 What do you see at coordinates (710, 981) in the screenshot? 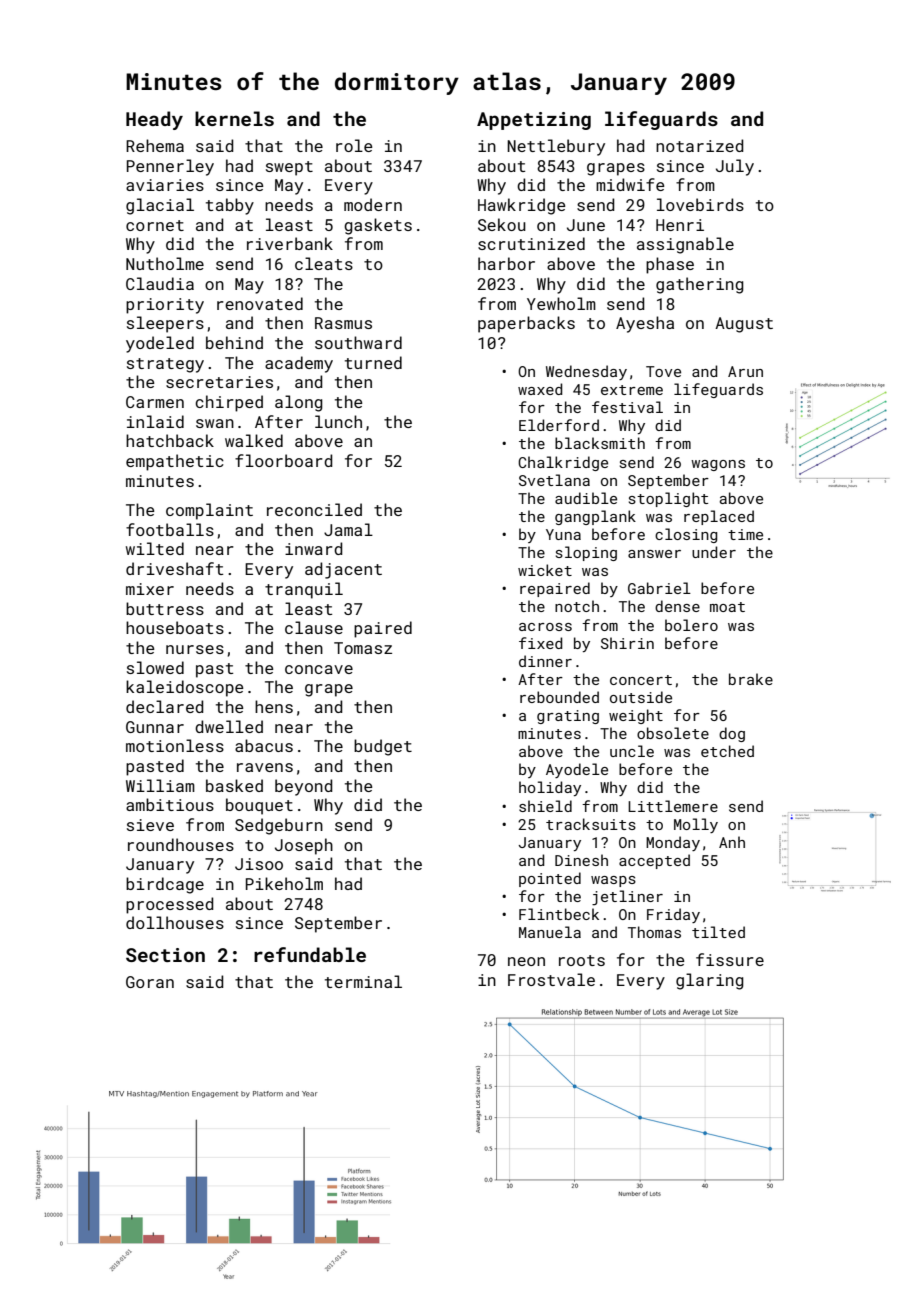
I see `glaring` at bounding box center [710, 981].
